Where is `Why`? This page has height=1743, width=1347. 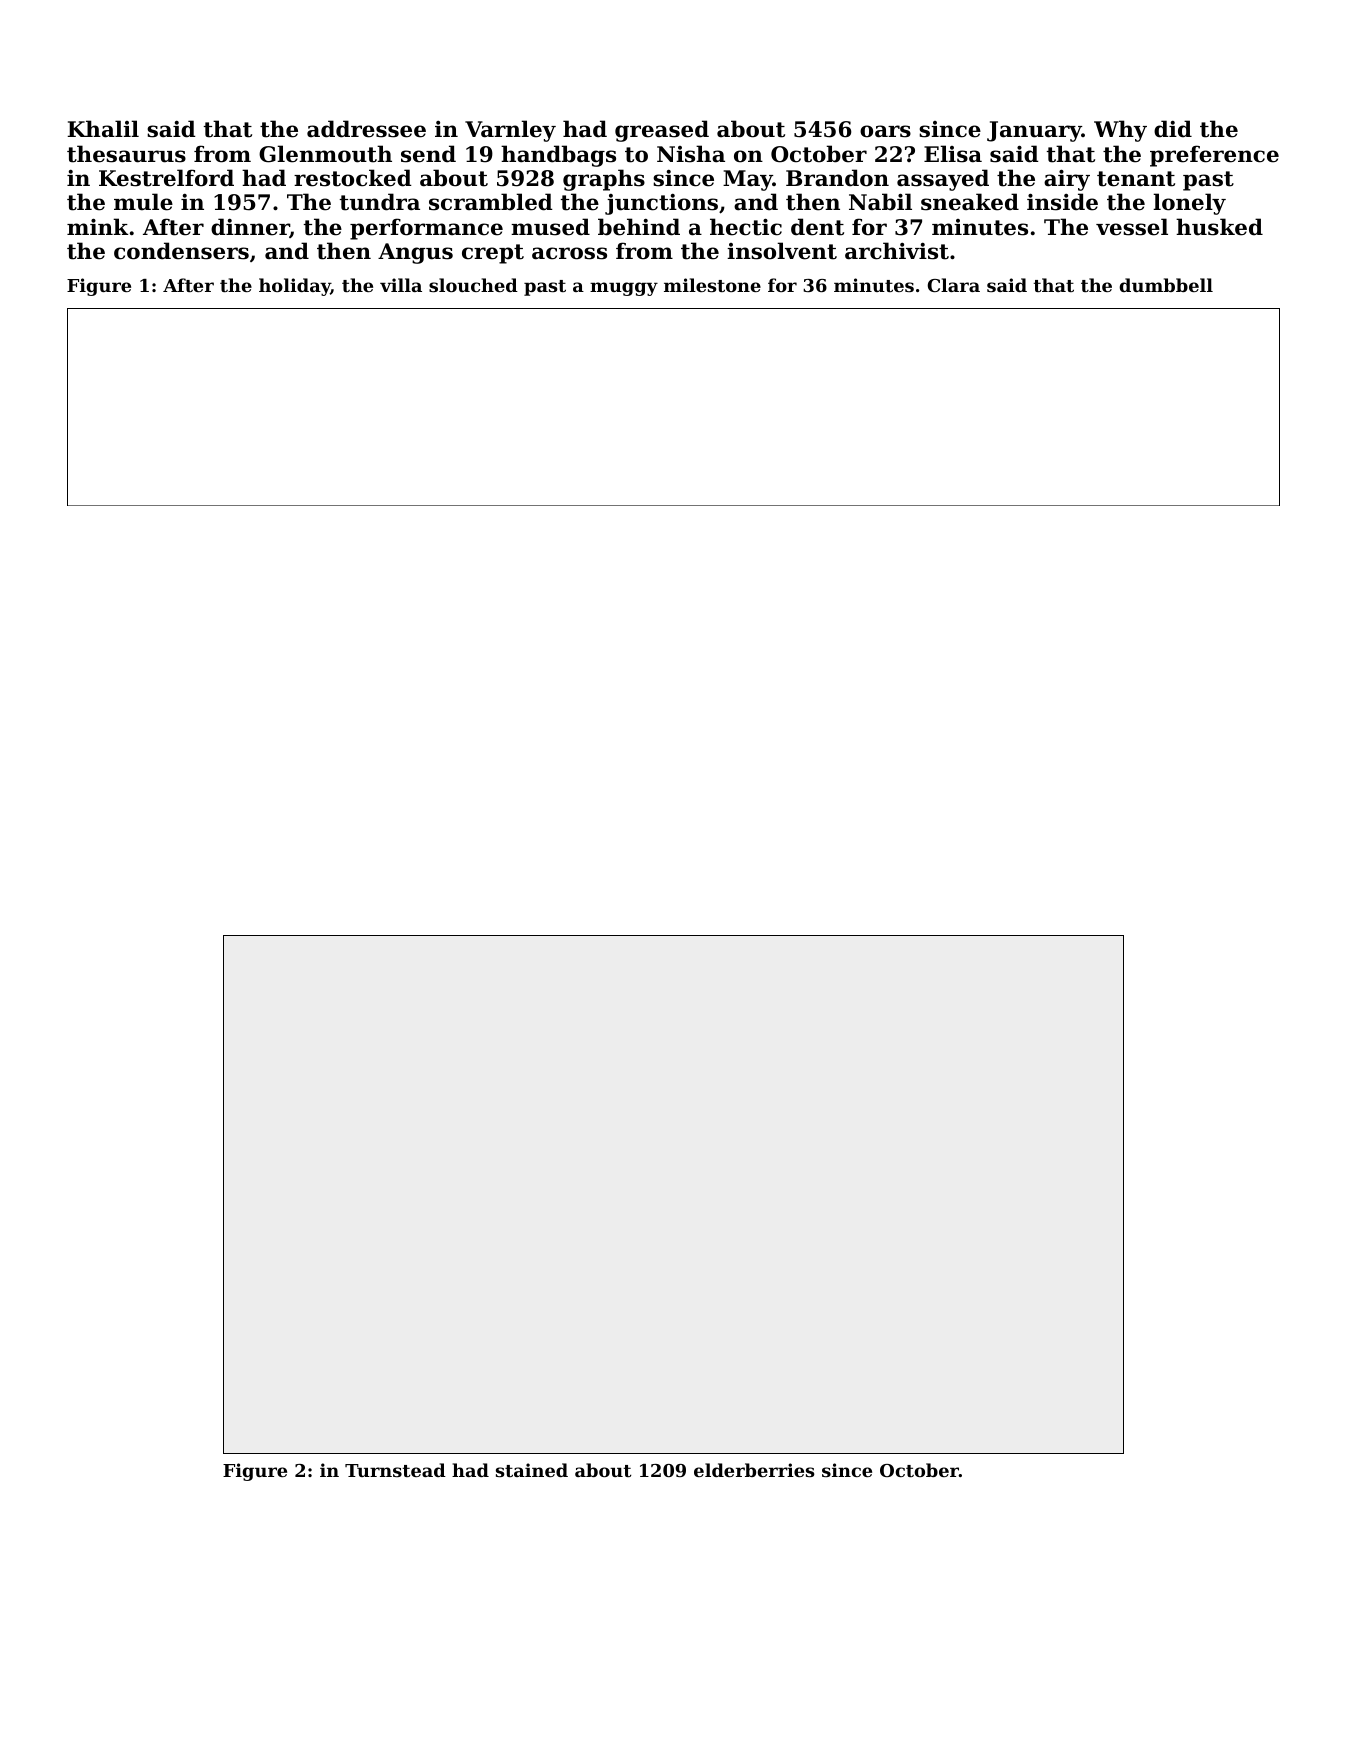
Why is located at coordinates (1120, 131).
